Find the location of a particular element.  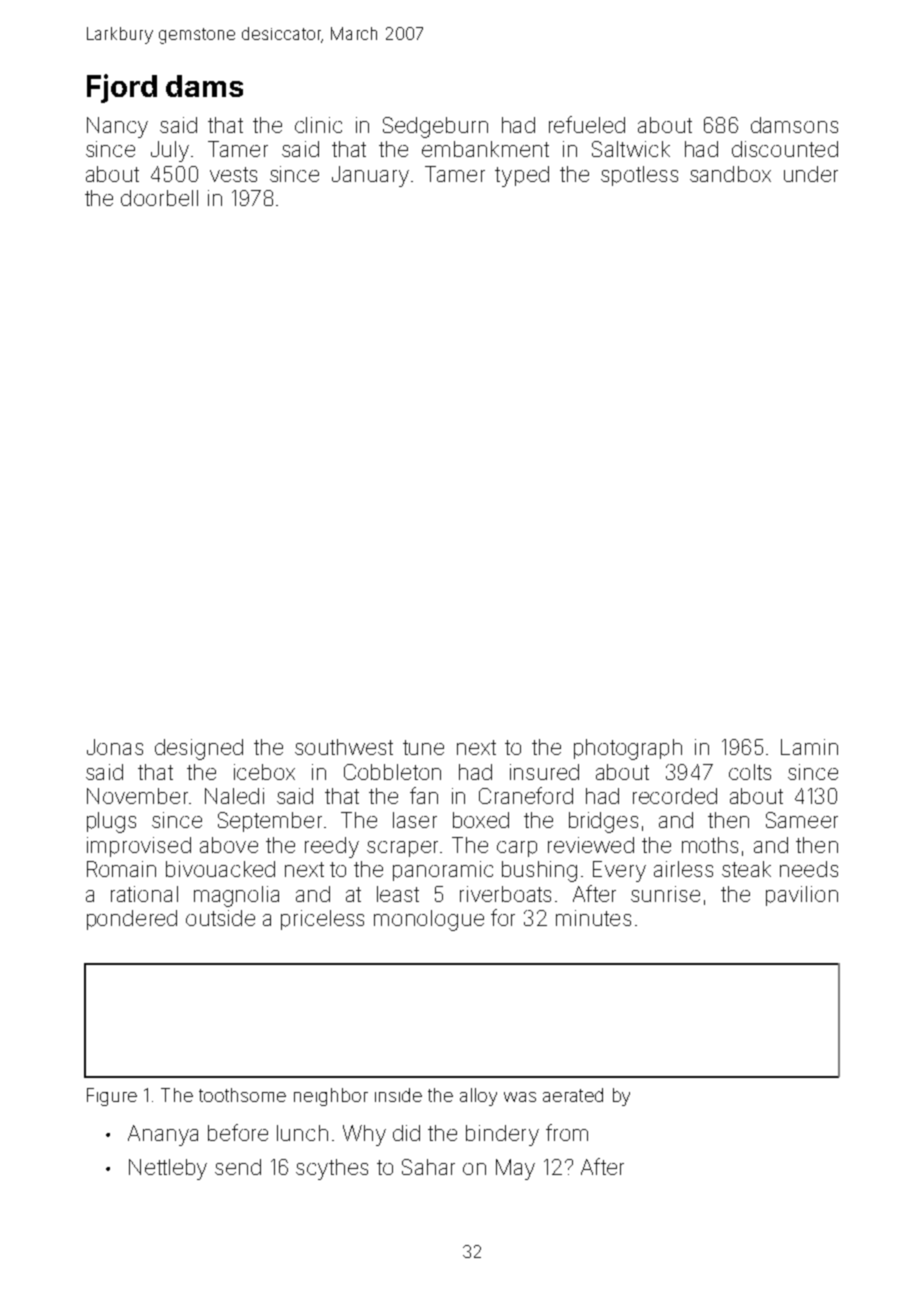

southwest is located at coordinates (344, 747).
